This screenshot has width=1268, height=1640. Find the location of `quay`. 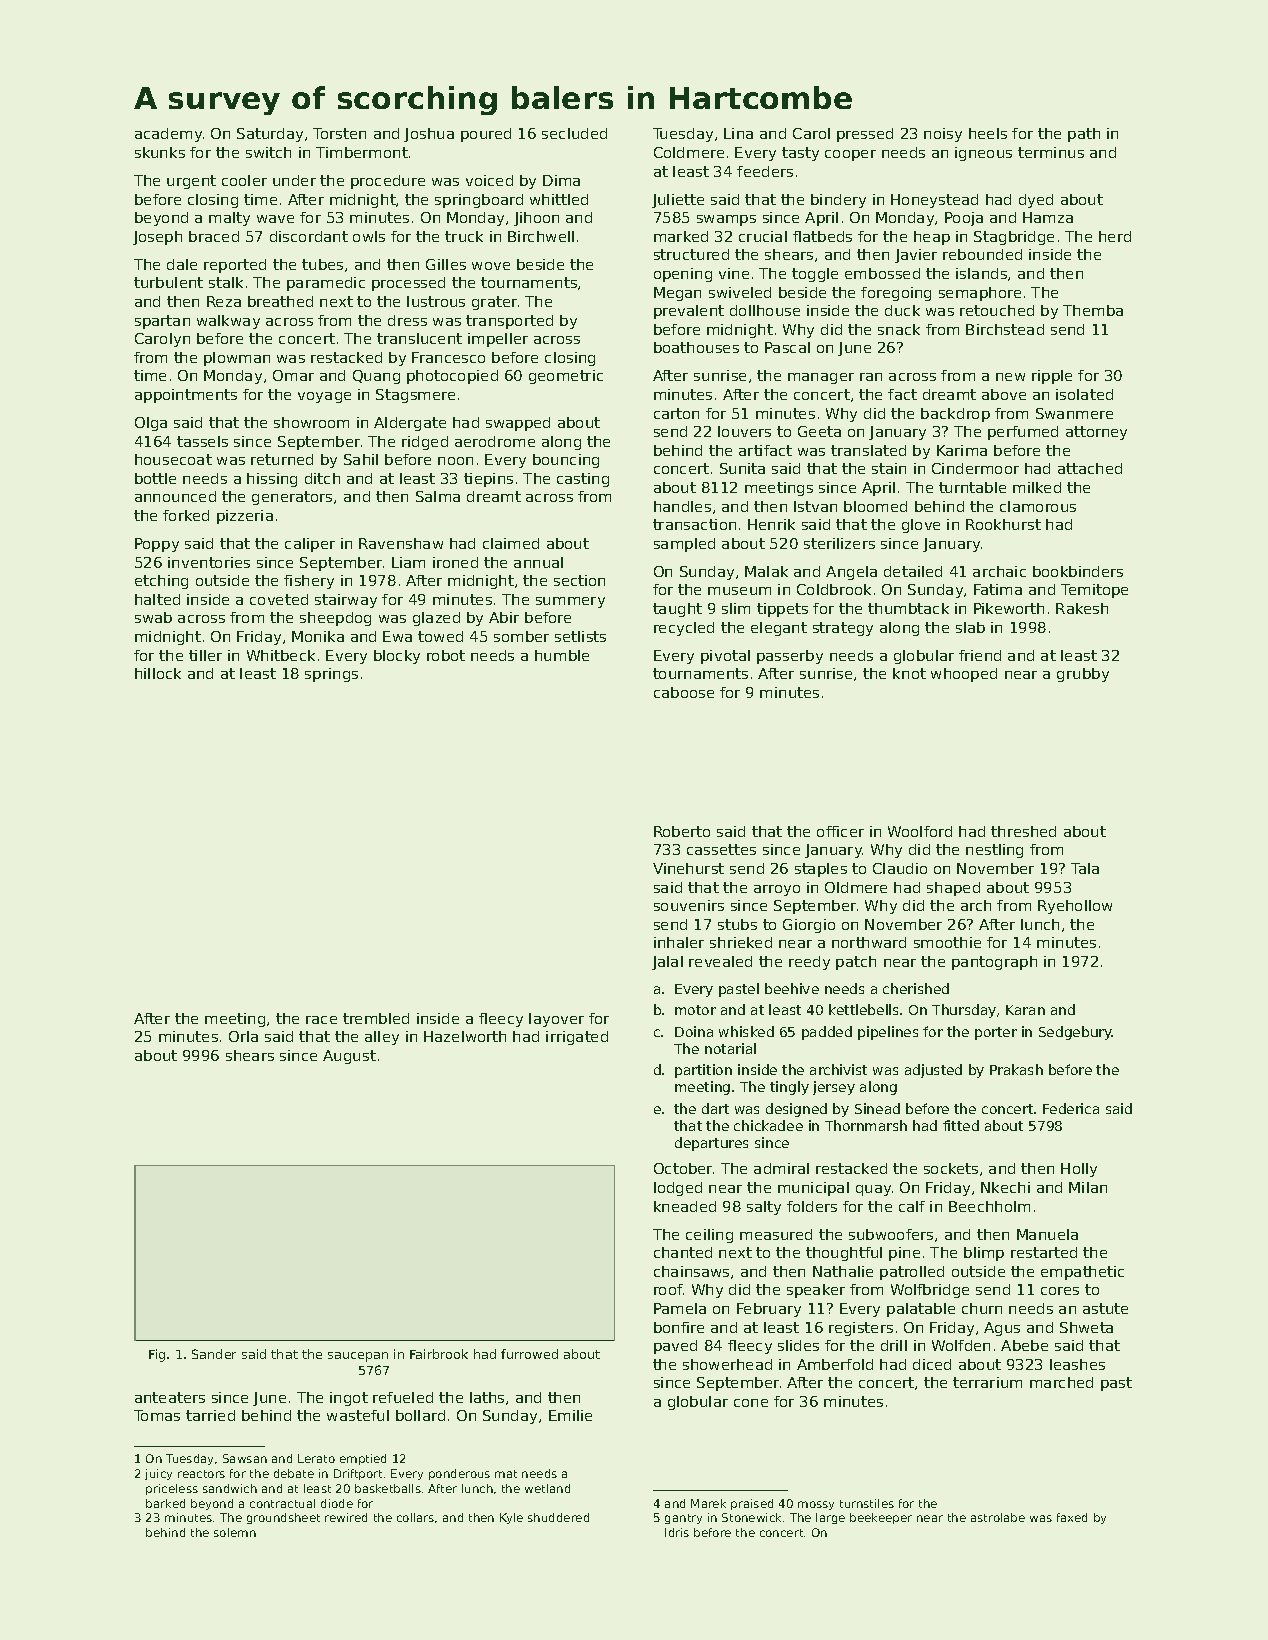

quay is located at coordinates (873, 1190).
